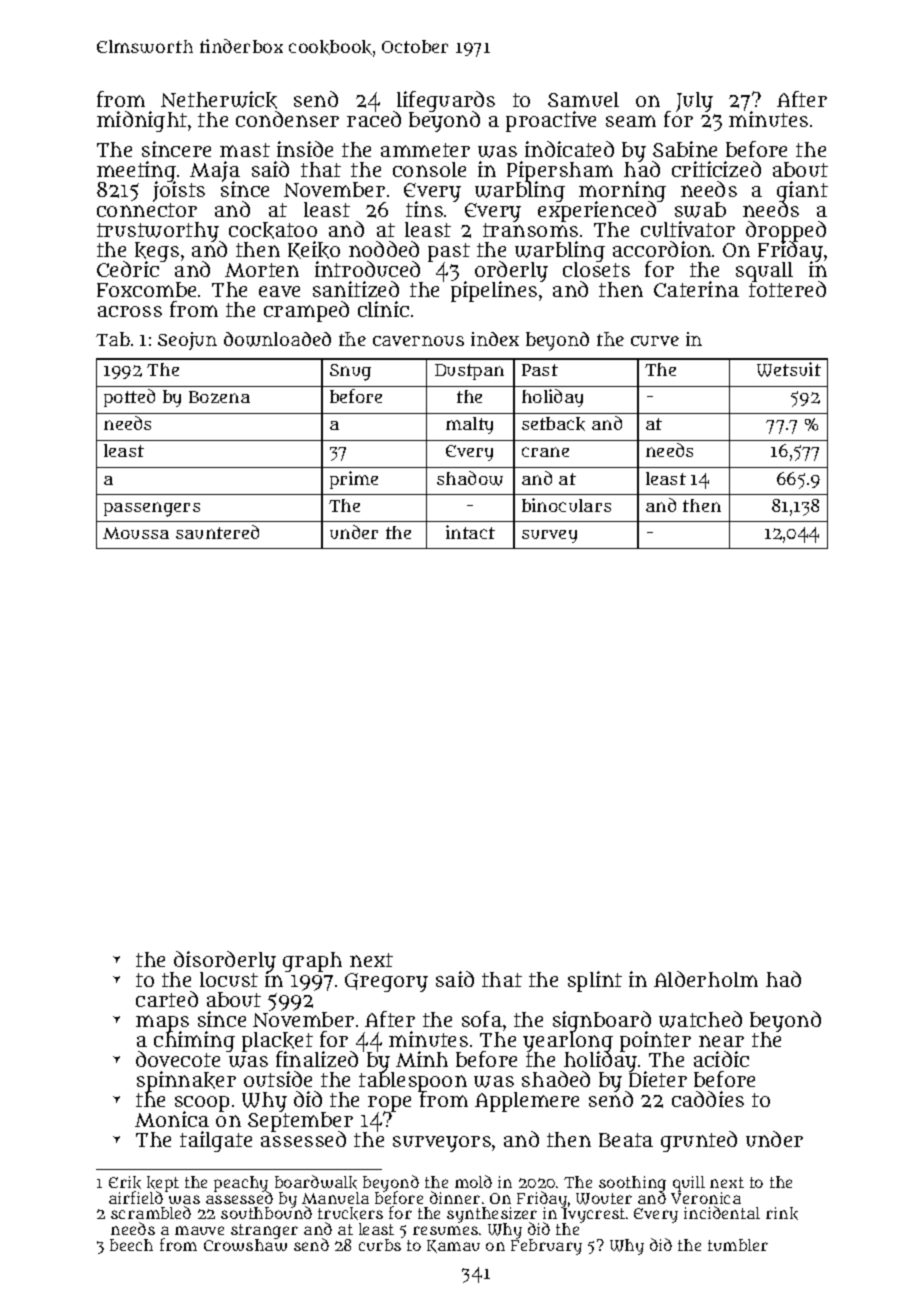  I want to click on sauntered, so click(217, 532).
